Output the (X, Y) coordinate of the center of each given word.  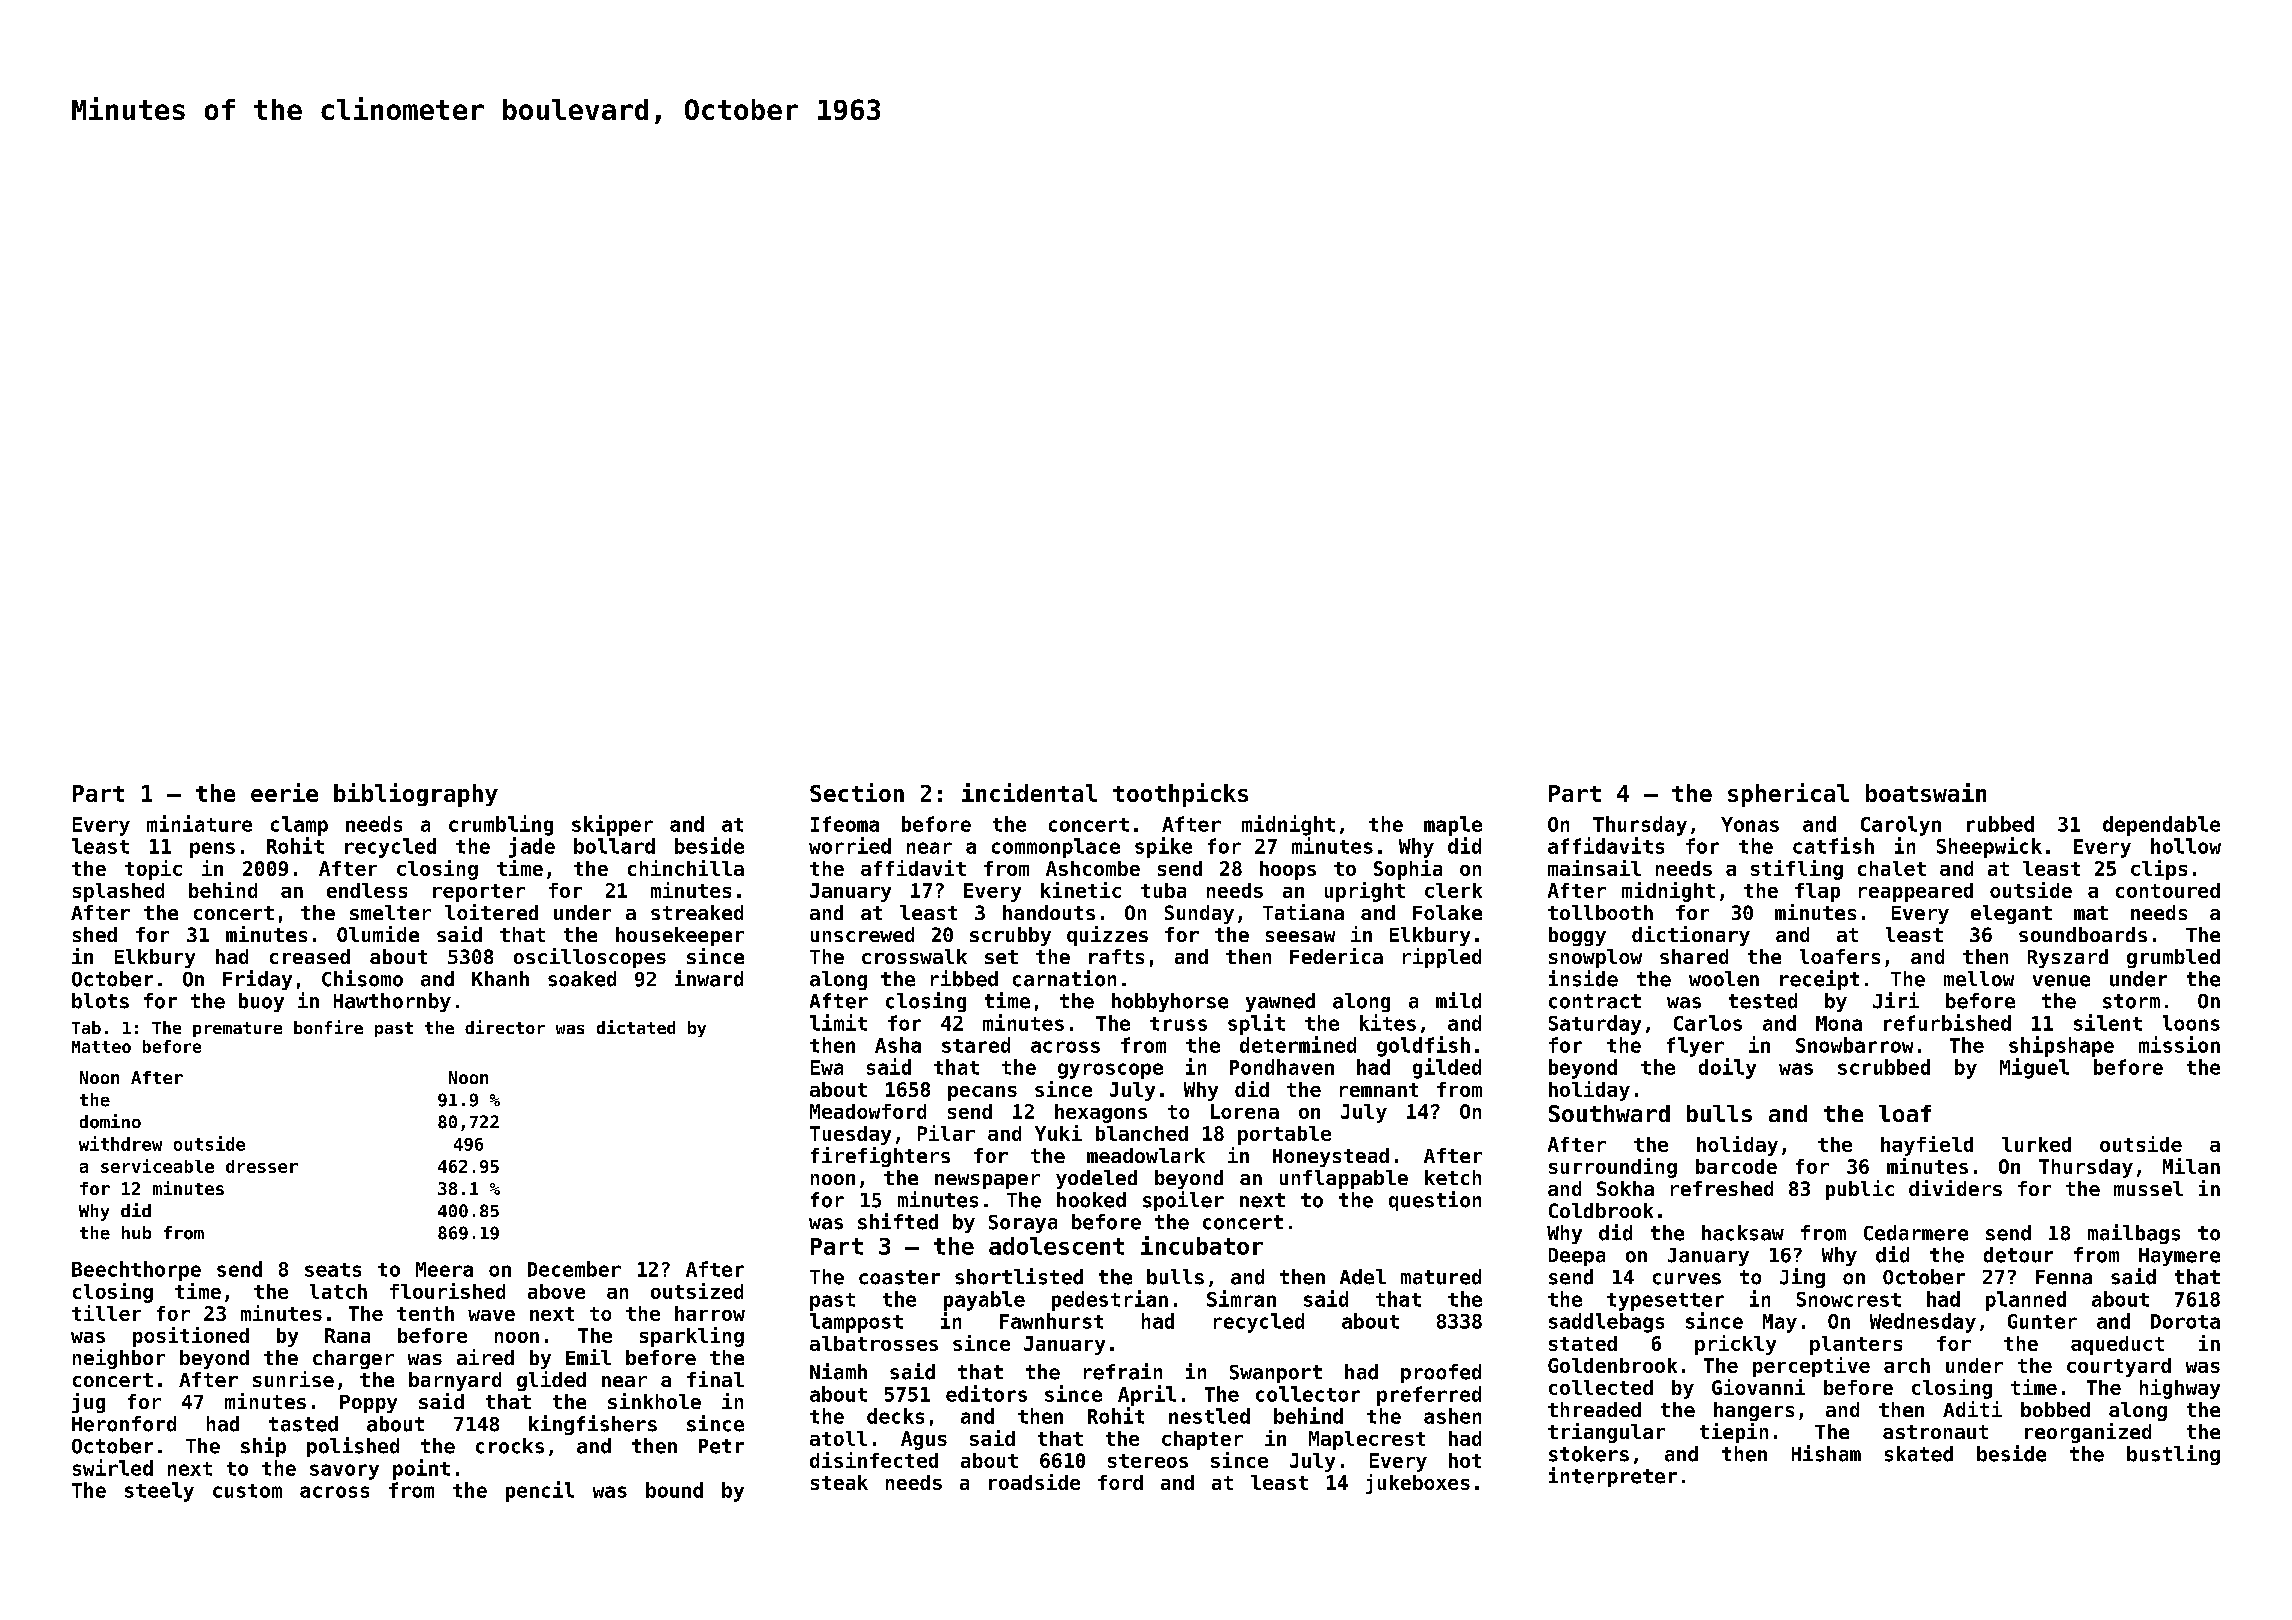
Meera (444, 1269)
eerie (284, 792)
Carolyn (1901, 826)
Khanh (500, 979)
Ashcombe (1093, 868)
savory (344, 1472)
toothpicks (1180, 795)
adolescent (1056, 1246)
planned (2026, 1301)
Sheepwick (1989, 847)
